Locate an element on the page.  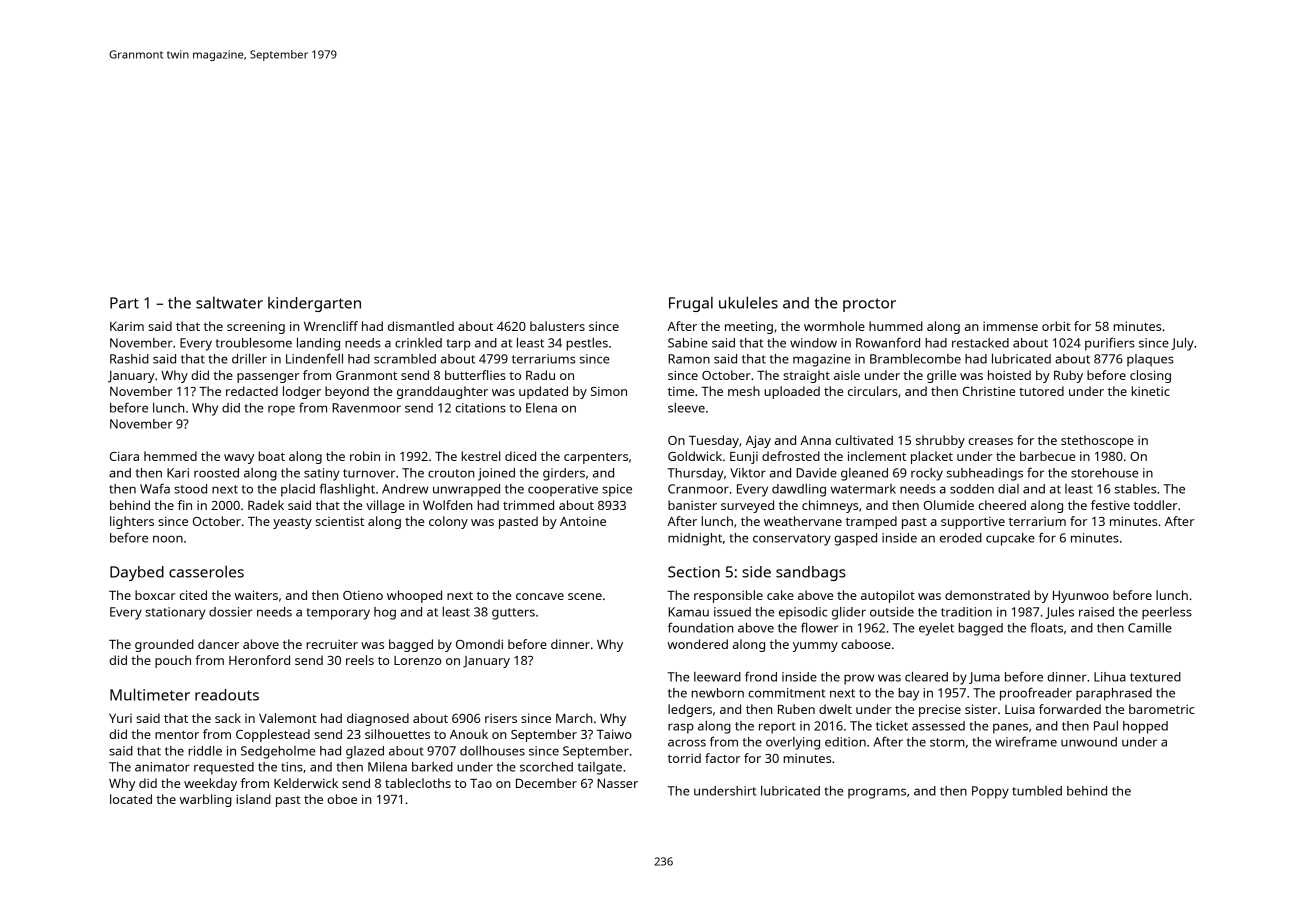
Frugal is located at coordinates (691, 304).
